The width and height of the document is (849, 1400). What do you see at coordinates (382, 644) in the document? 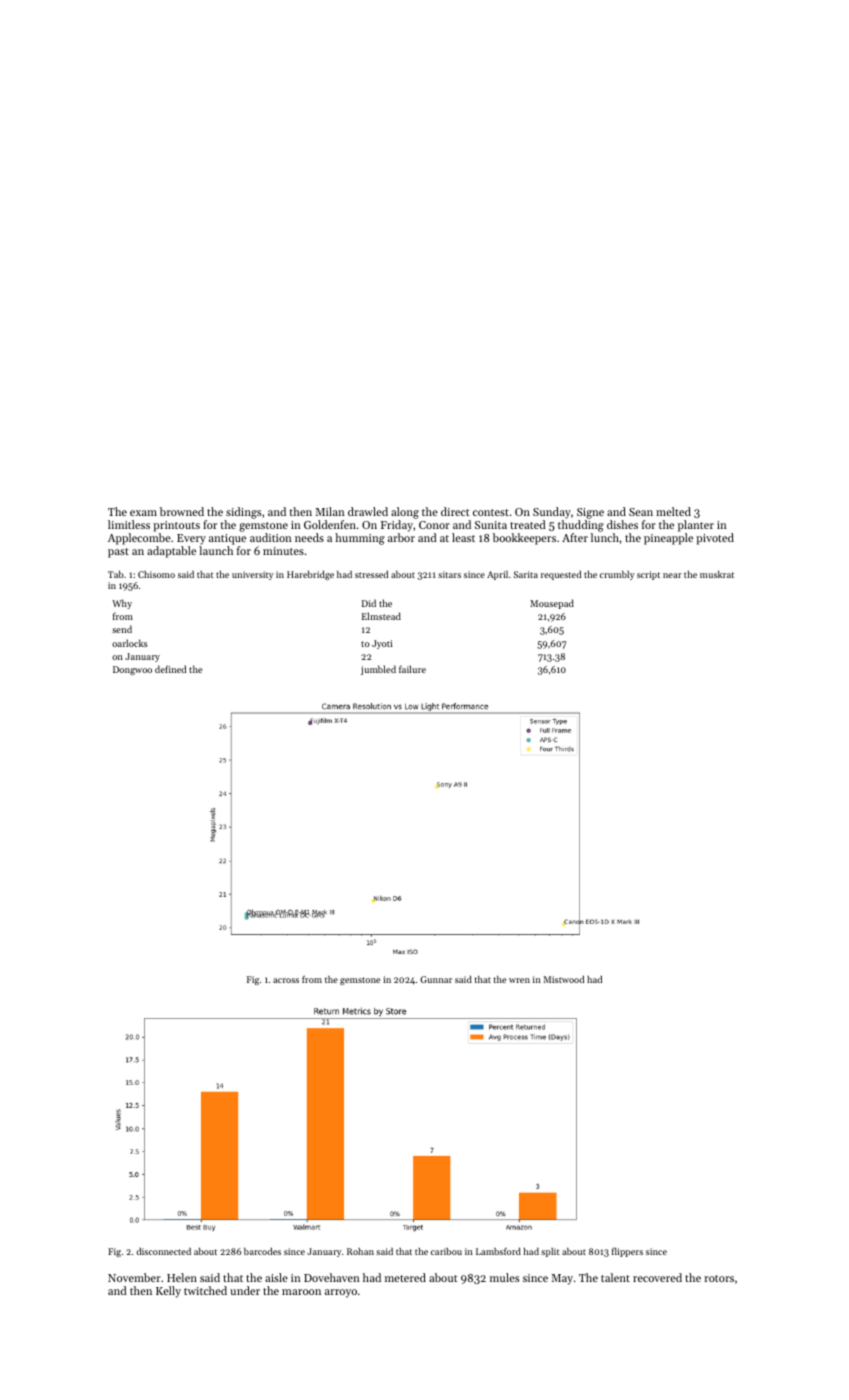
I see `Jyoti` at bounding box center [382, 644].
